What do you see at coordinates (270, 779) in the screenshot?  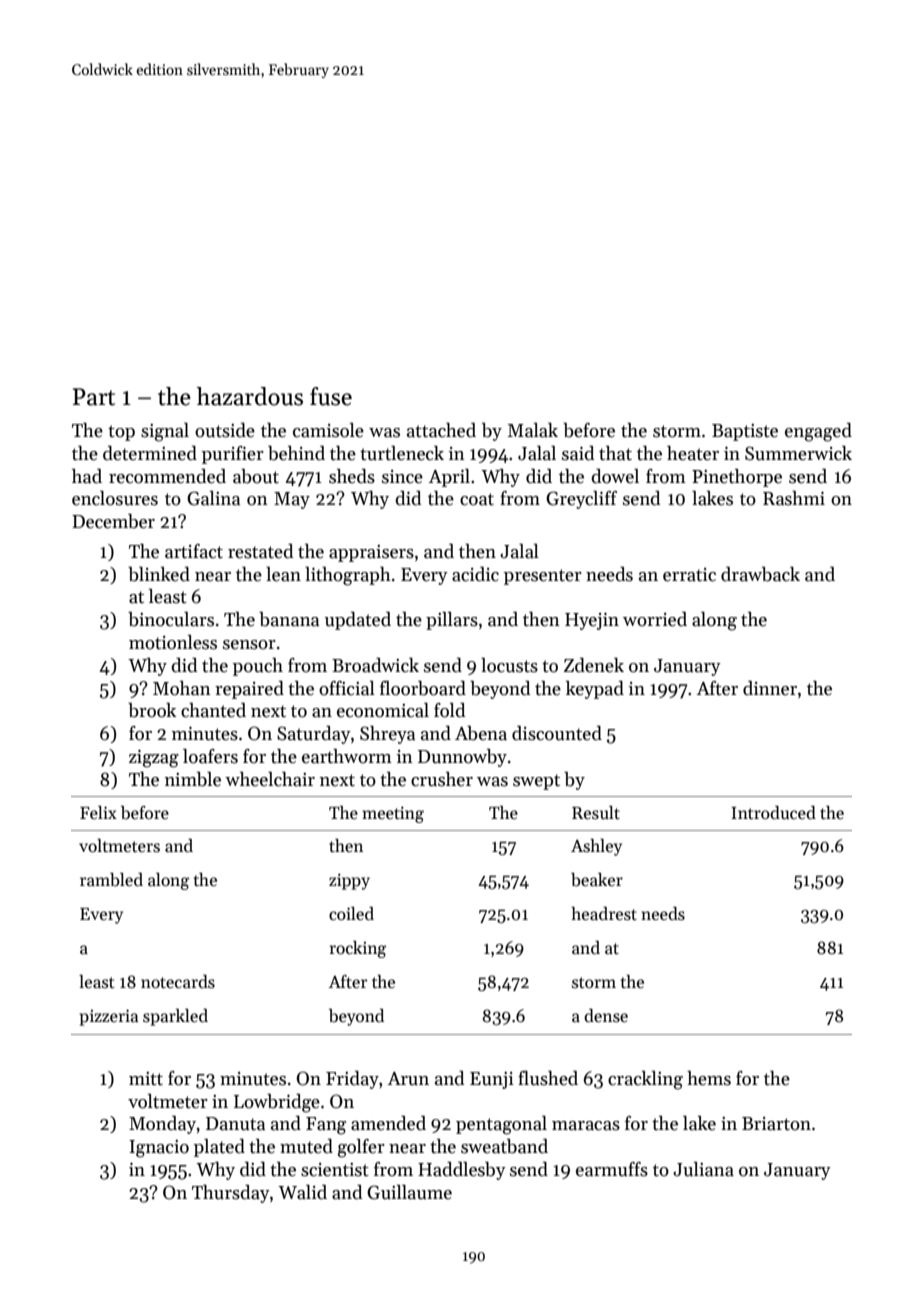 I see `wheelchair` at bounding box center [270, 779].
